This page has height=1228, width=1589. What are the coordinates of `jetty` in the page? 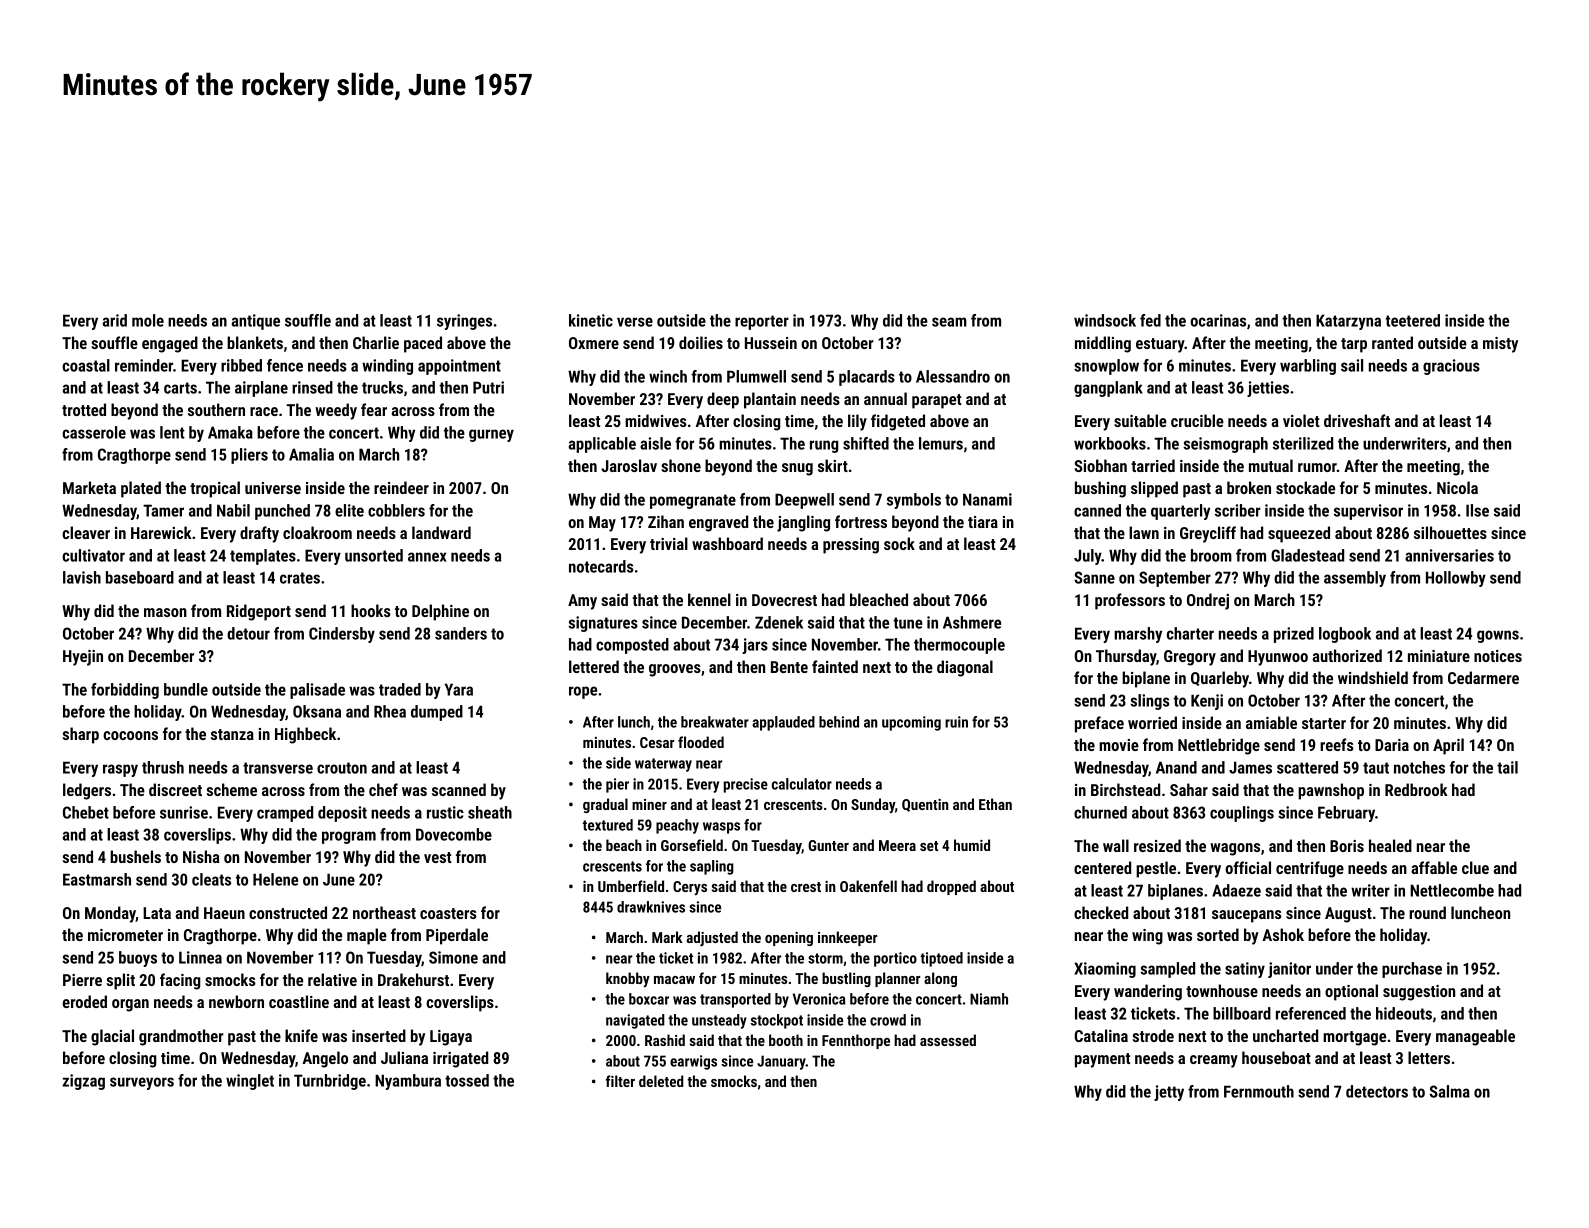 It's located at (1169, 1093).
